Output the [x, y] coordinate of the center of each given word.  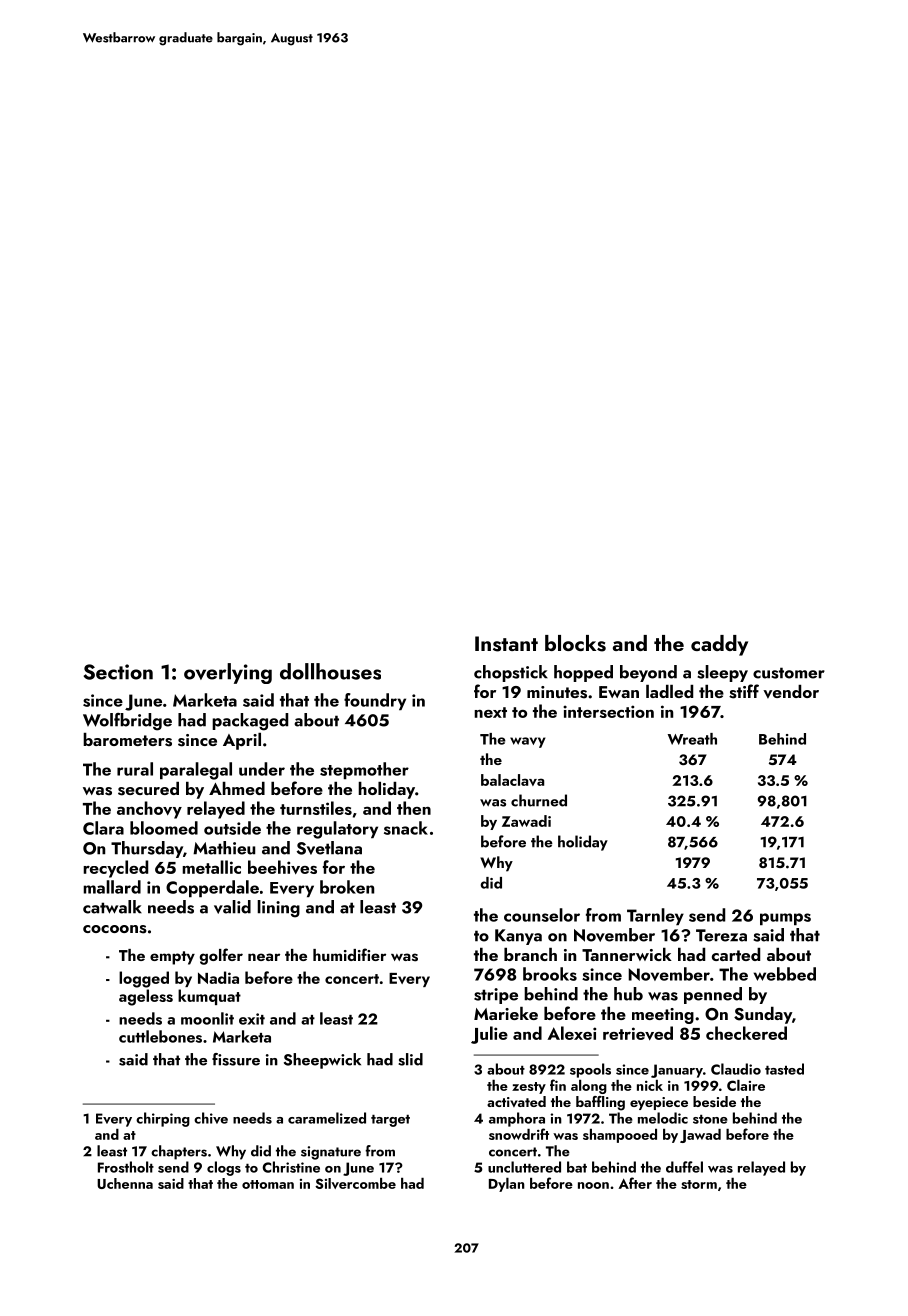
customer [789, 673]
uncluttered [524, 1167]
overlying [228, 673]
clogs [224, 1168]
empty [172, 958]
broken [347, 887]
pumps [785, 919]
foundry [375, 701]
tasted [784, 1069]
